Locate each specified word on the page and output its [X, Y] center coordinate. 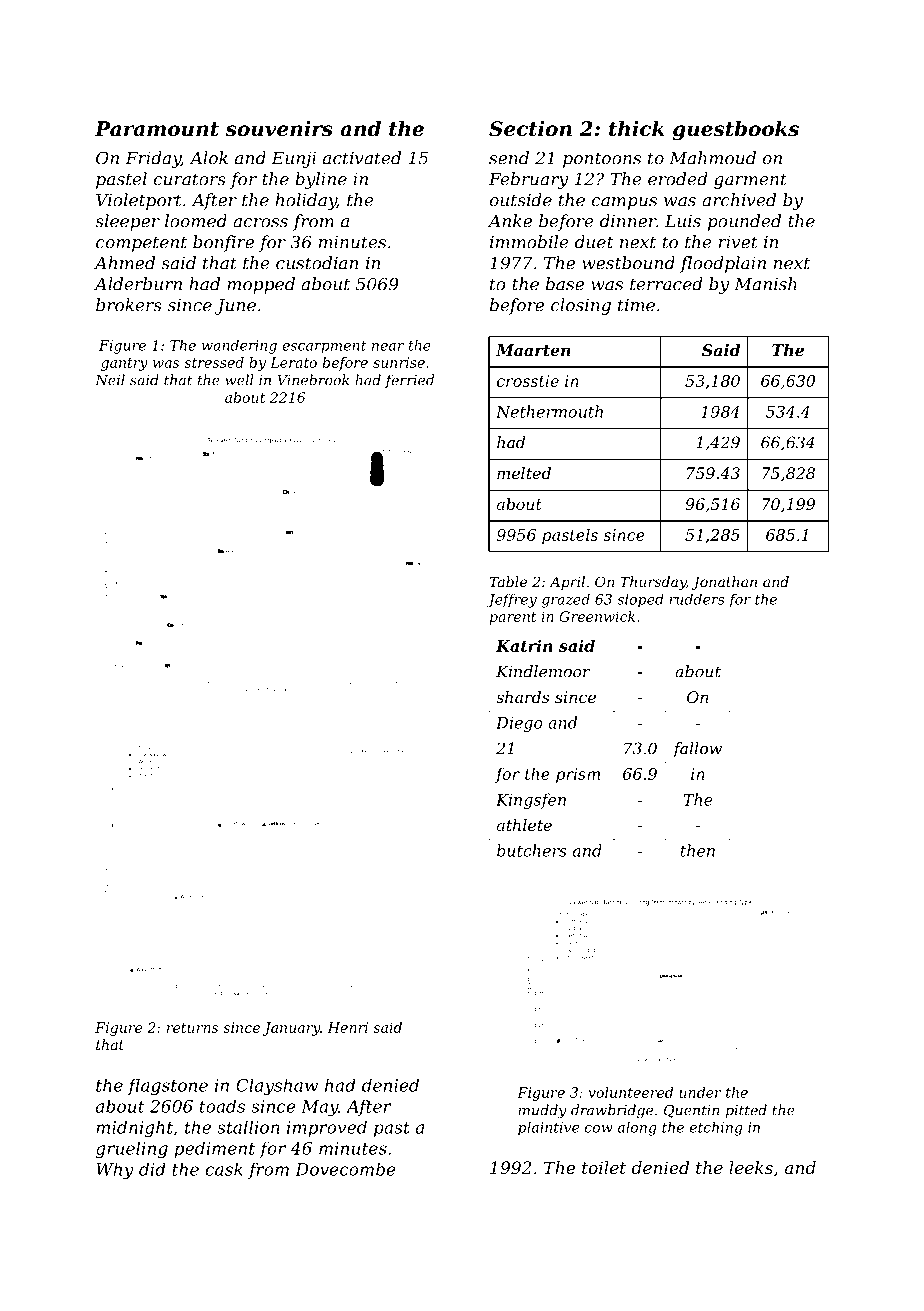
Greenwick [597, 616]
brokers [129, 305]
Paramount [157, 129]
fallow [697, 750]
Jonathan [724, 583]
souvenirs [279, 129]
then [698, 850]
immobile [529, 242]
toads [222, 1106]
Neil [110, 380]
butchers [532, 850]
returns [192, 1028]
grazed [566, 600]
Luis [683, 221]
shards [522, 697]
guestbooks [736, 131]
